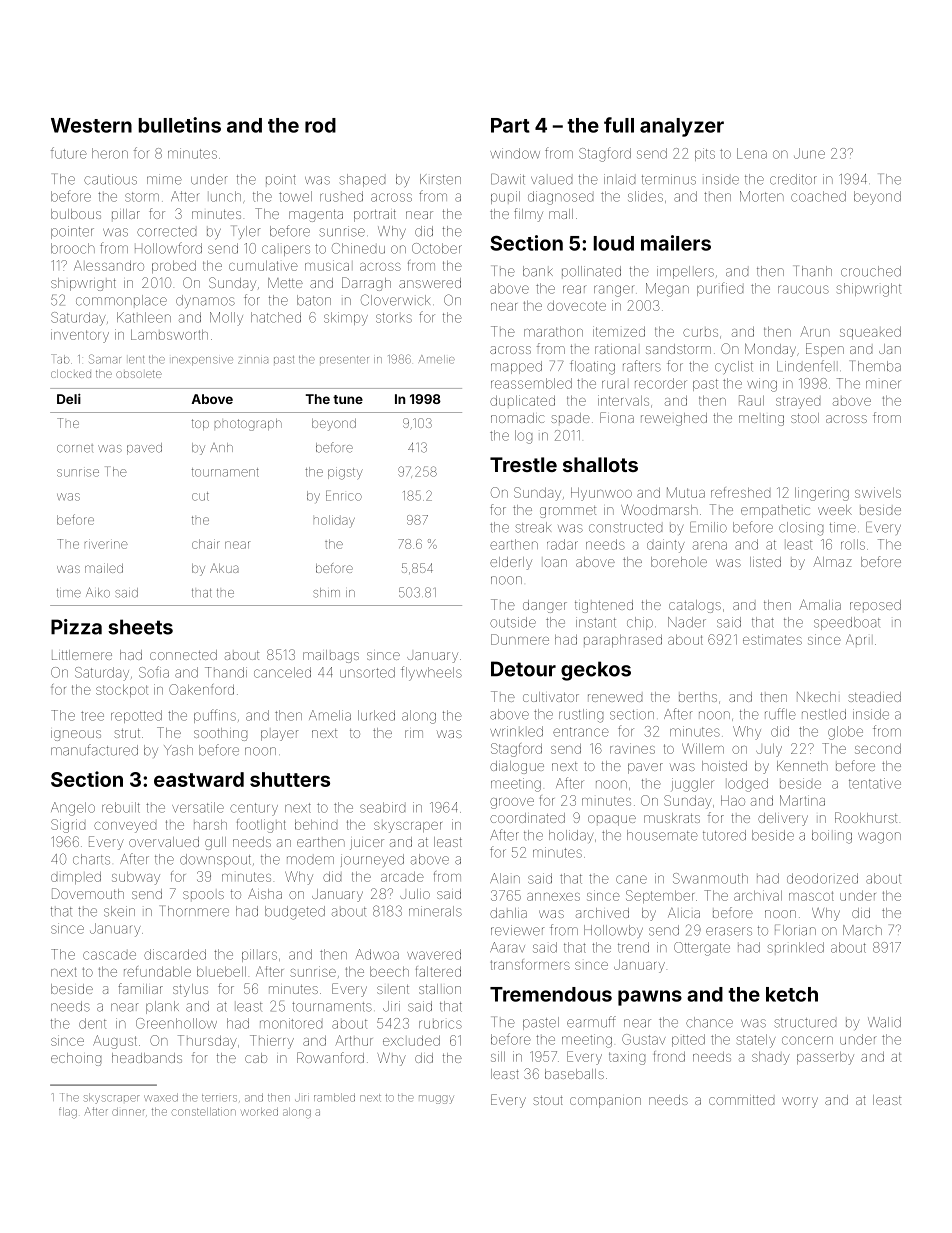 This image has height=1233, width=952. Describe the element at coordinates (128, 1112) in the image. I see `dinner` at that location.
